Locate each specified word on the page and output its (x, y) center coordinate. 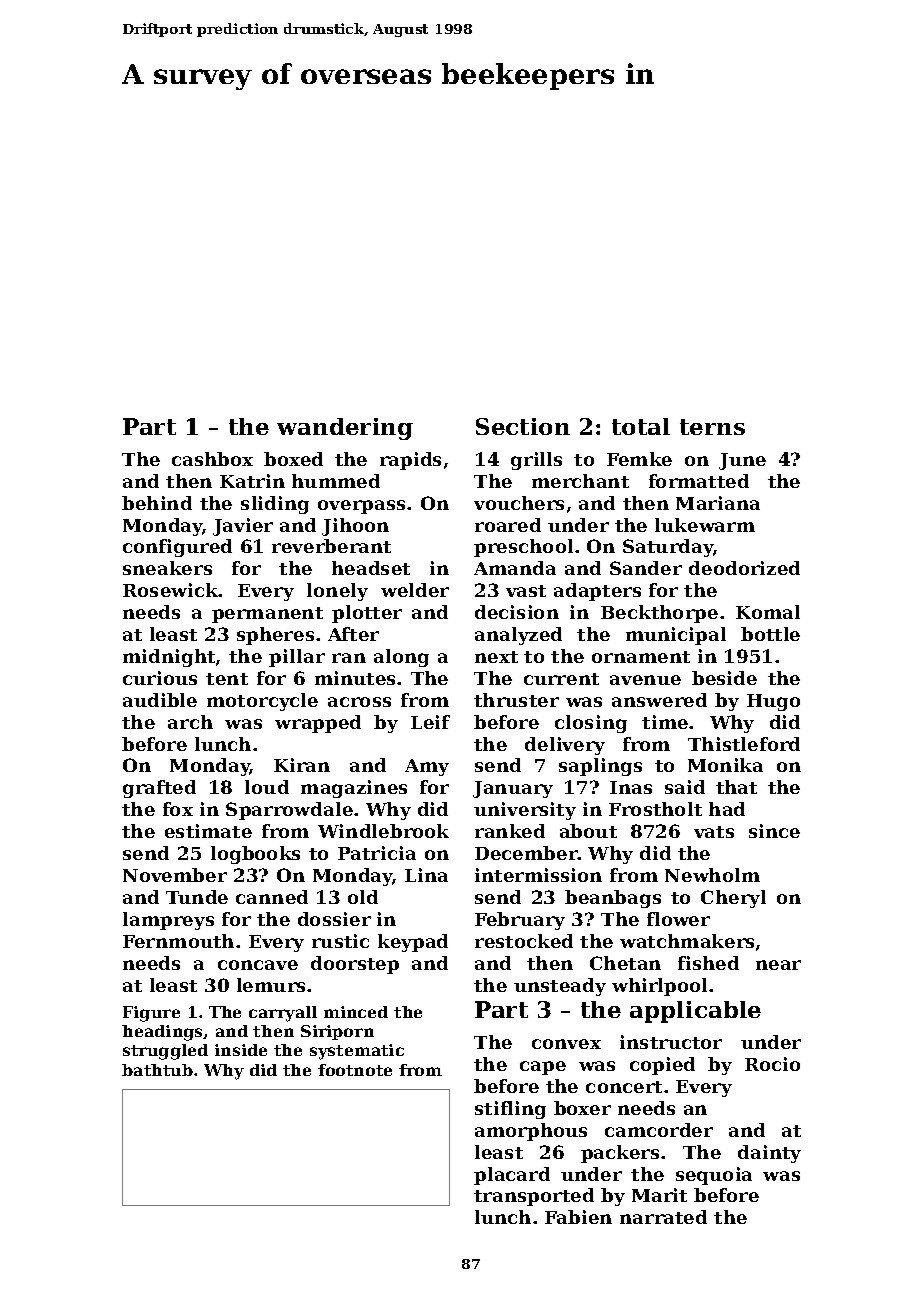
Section (523, 426)
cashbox (212, 459)
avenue (645, 680)
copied (662, 1066)
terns (712, 427)
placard (512, 1176)
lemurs (271, 985)
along (401, 658)
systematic (357, 1052)
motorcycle (262, 702)
